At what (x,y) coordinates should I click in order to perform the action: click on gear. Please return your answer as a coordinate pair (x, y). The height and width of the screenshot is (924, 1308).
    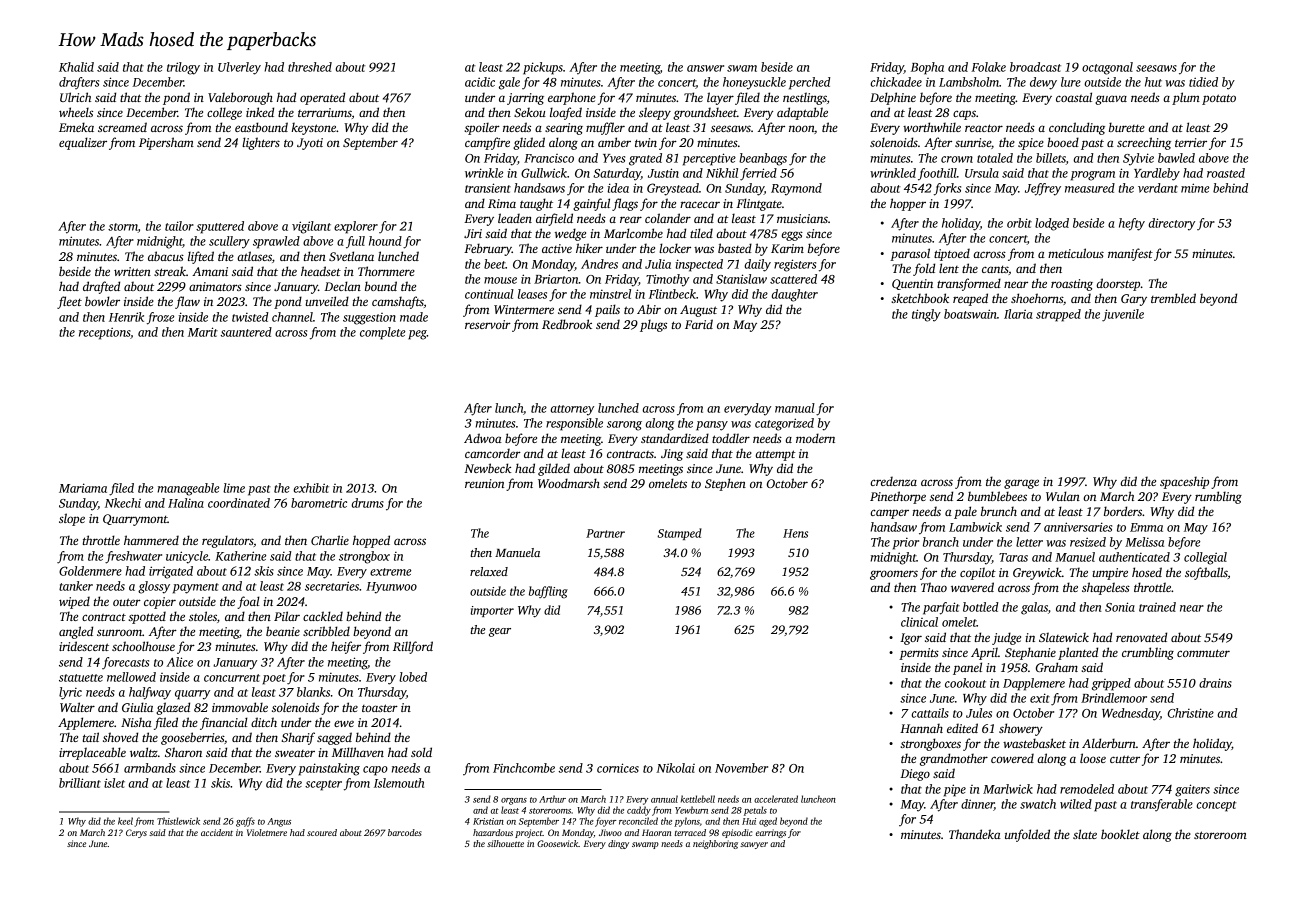
    Looking at the image, I should click on (500, 632).
